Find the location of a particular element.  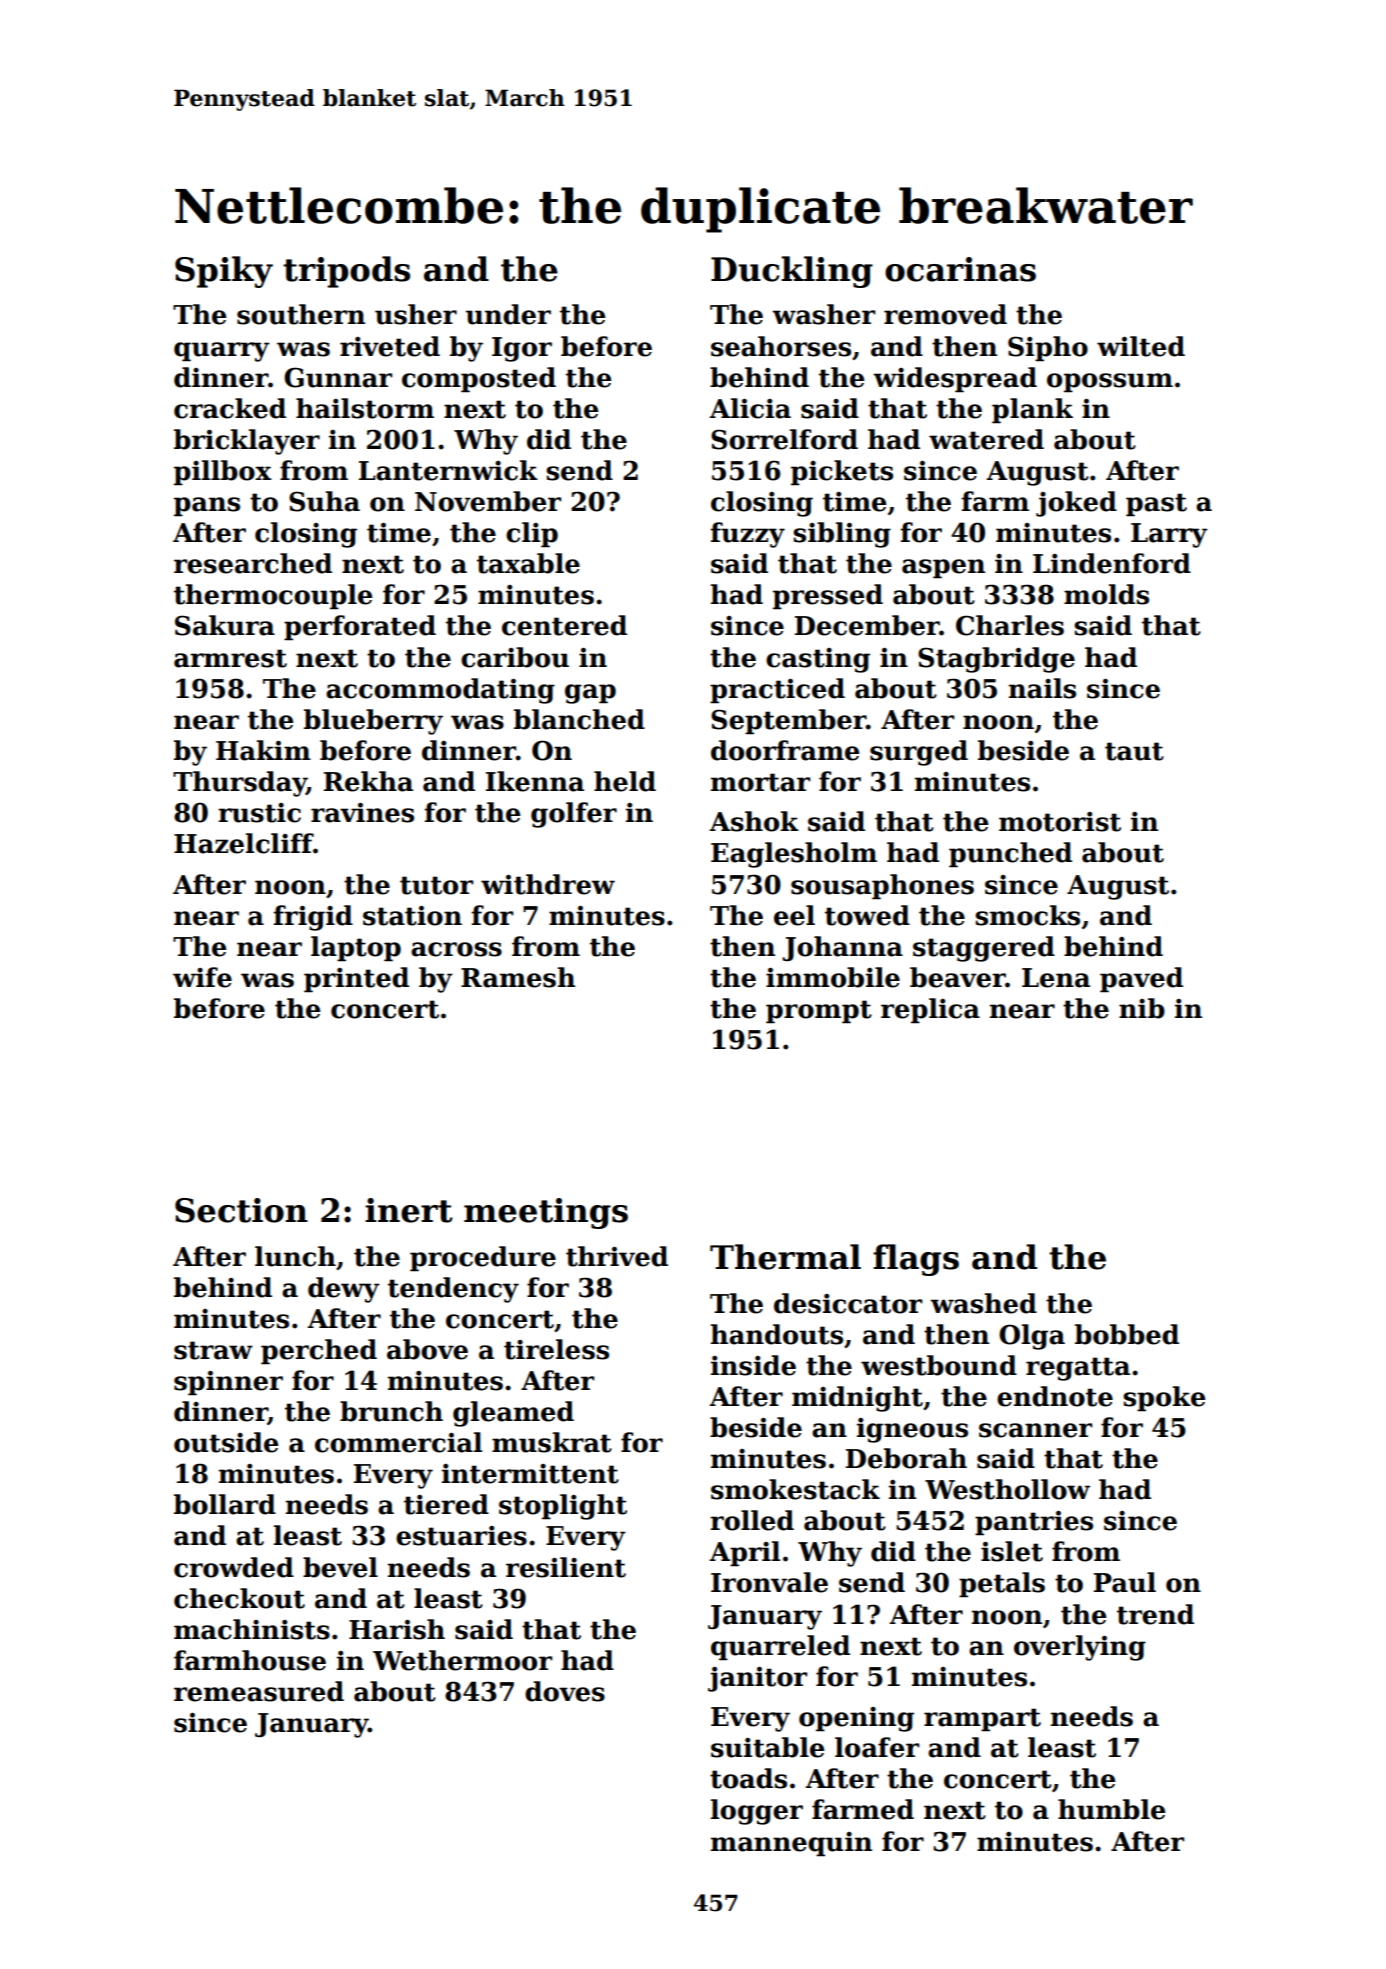

mannequin is located at coordinates (791, 1844).
